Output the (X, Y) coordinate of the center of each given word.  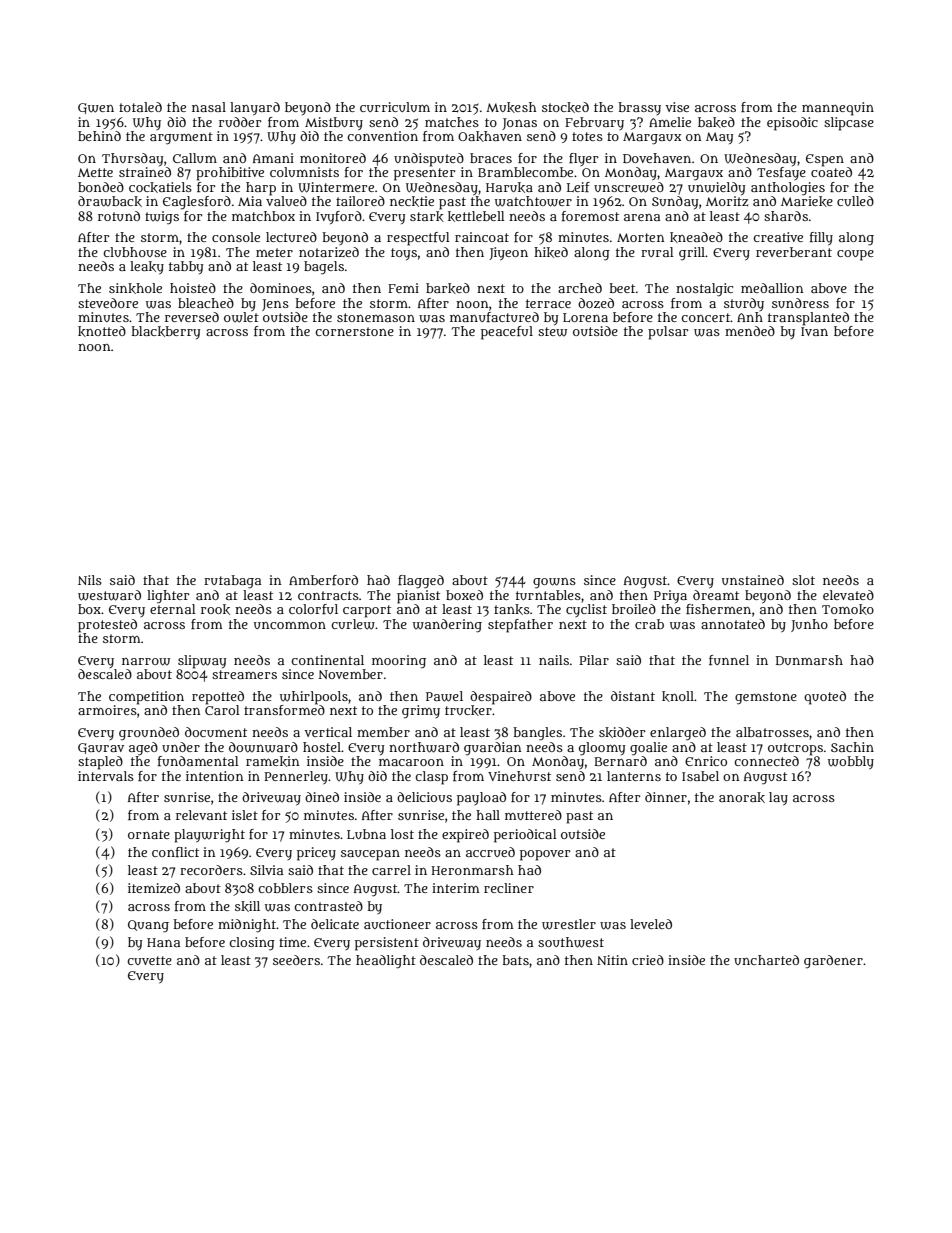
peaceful (507, 333)
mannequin (838, 109)
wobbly (851, 763)
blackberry (166, 332)
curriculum (395, 107)
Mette (95, 172)
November (351, 674)
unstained (753, 580)
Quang (148, 926)
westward (109, 595)
